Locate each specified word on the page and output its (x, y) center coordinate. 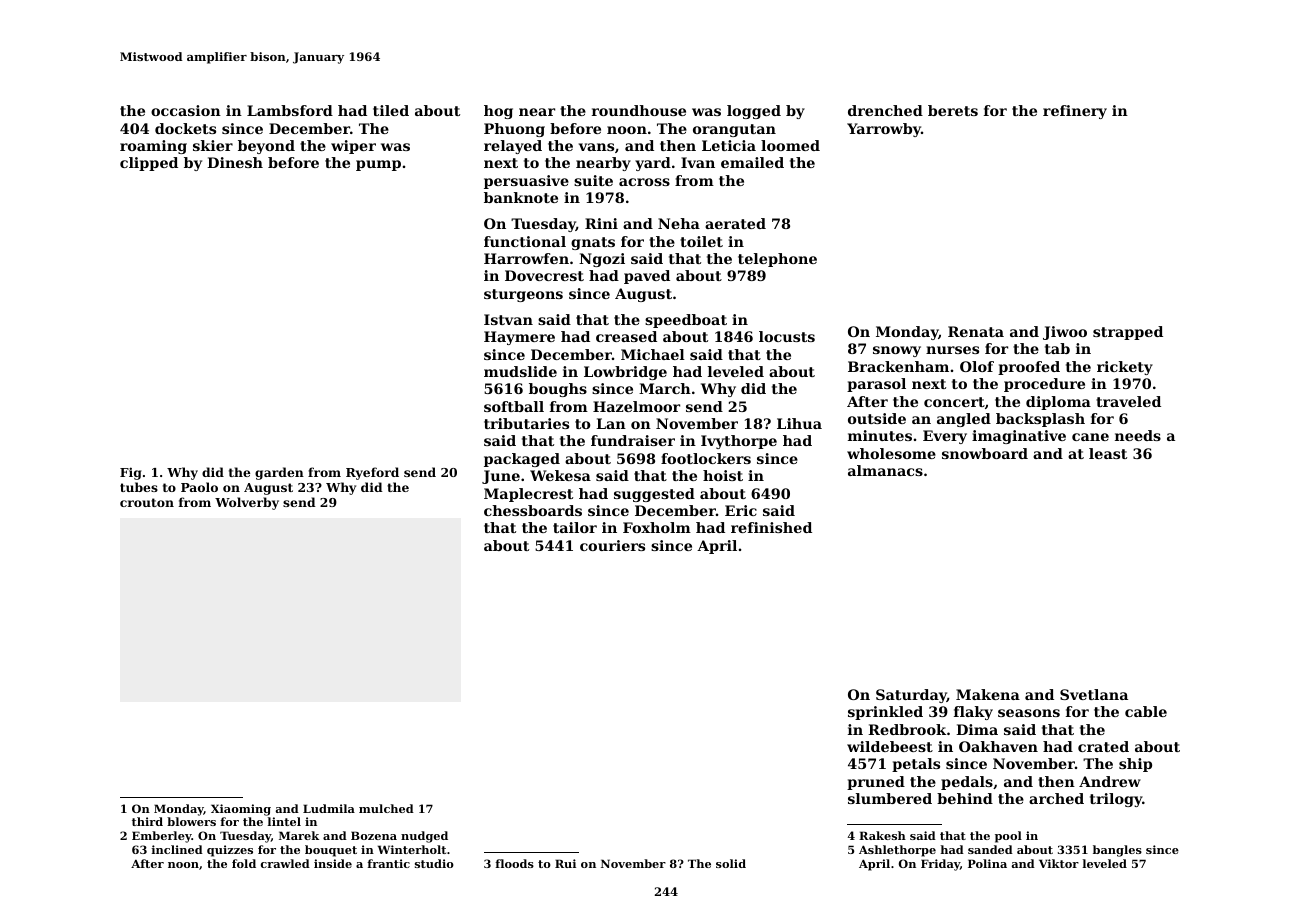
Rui (565, 863)
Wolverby (247, 503)
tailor (575, 527)
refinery (1075, 112)
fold (244, 863)
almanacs (885, 470)
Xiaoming (241, 810)
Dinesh (235, 162)
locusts (787, 336)
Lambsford (290, 110)
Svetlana (1094, 694)
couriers (612, 545)
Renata (976, 331)
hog (498, 112)
